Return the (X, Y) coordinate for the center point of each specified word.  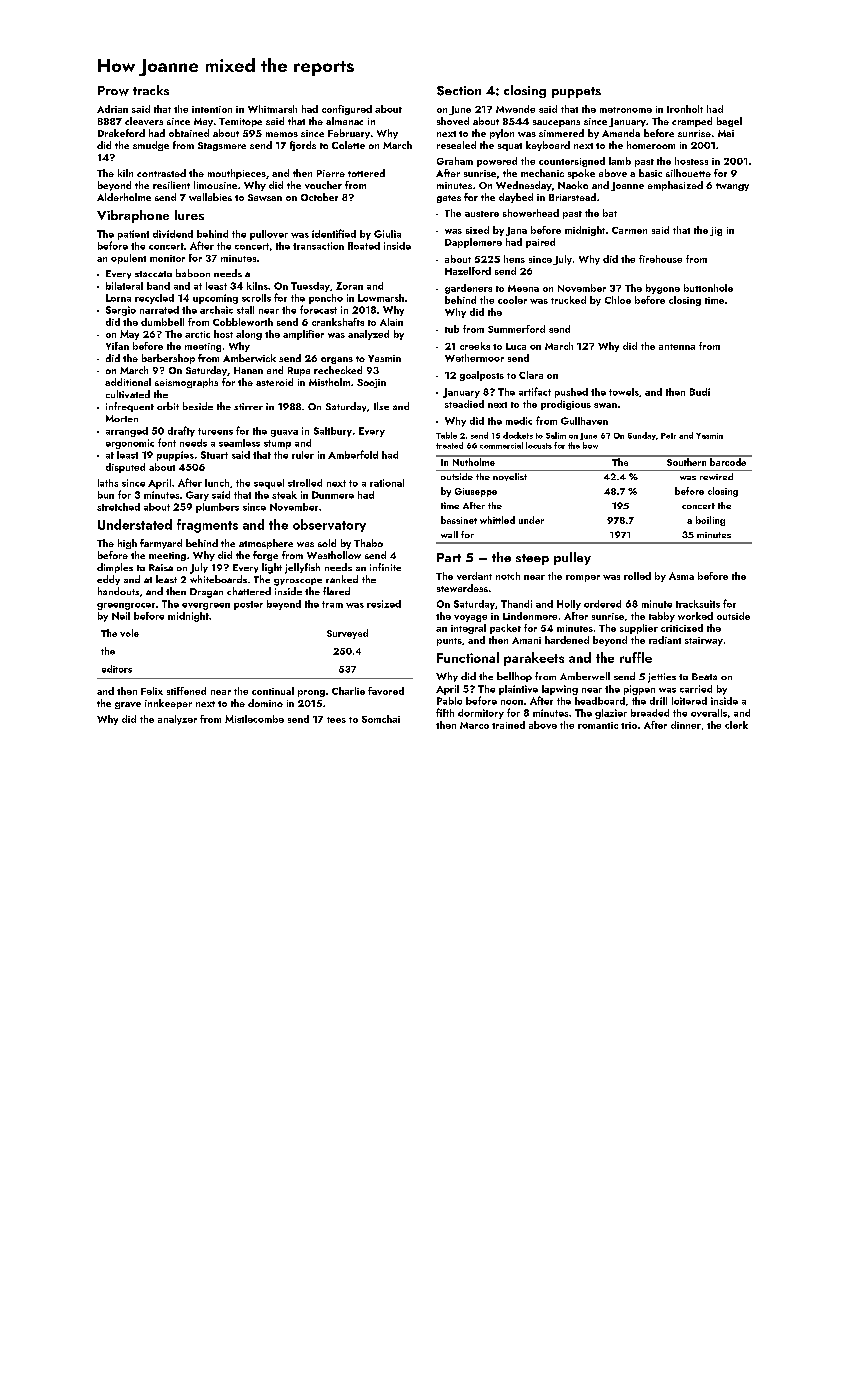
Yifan (117, 346)
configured (347, 110)
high (127, 544)
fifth (445, 712)
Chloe (618, 300)
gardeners (468, 289)
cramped (692, 122)
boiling (710, 521)
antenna (677, 347)
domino (265, 703)
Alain (391, 322)
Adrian (112, 109)
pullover (269, 235)
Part (449, 557)
